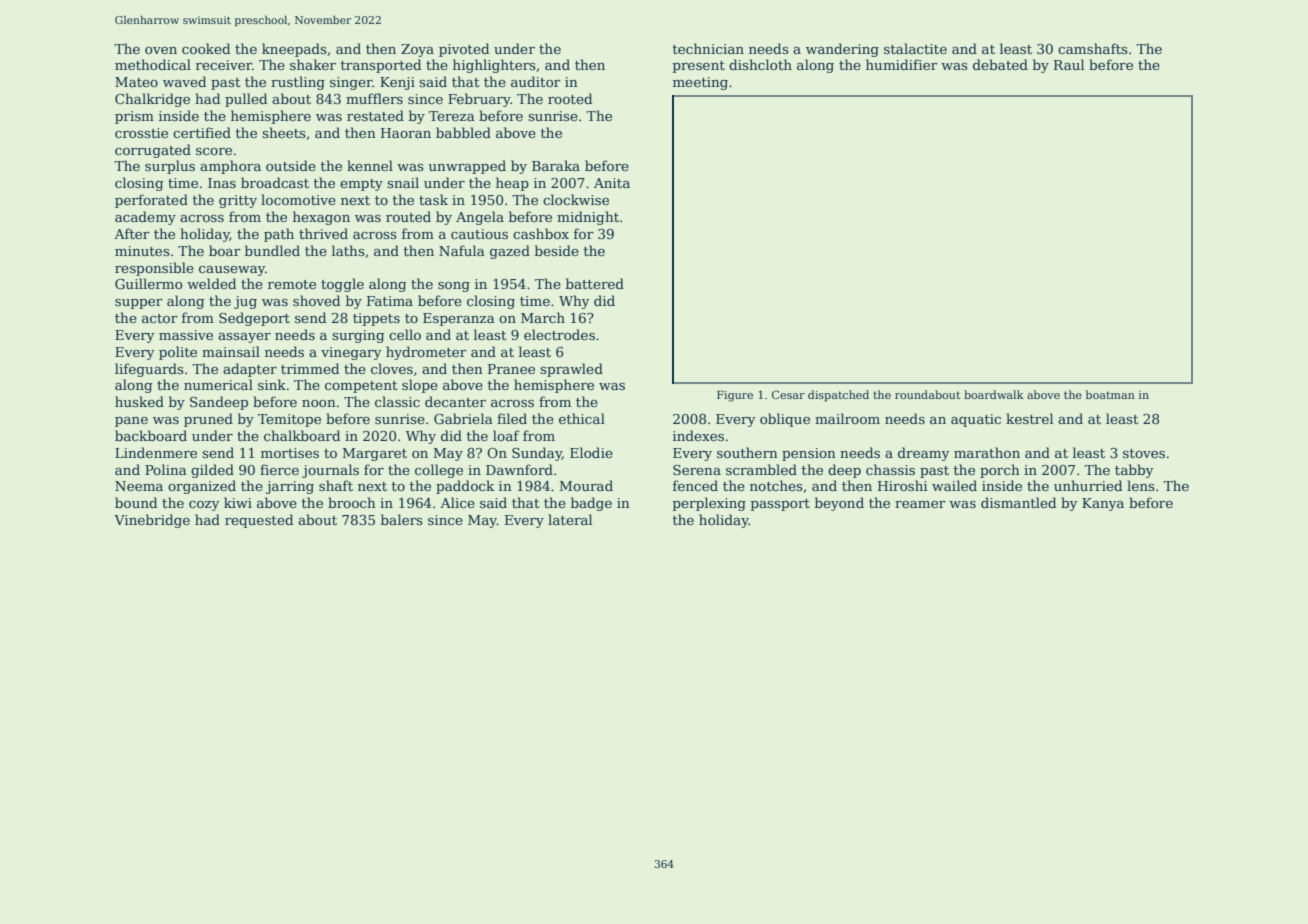  Describe the element at coordinates (1069, 64) in the screenshot. I see `Raul` at that location.
